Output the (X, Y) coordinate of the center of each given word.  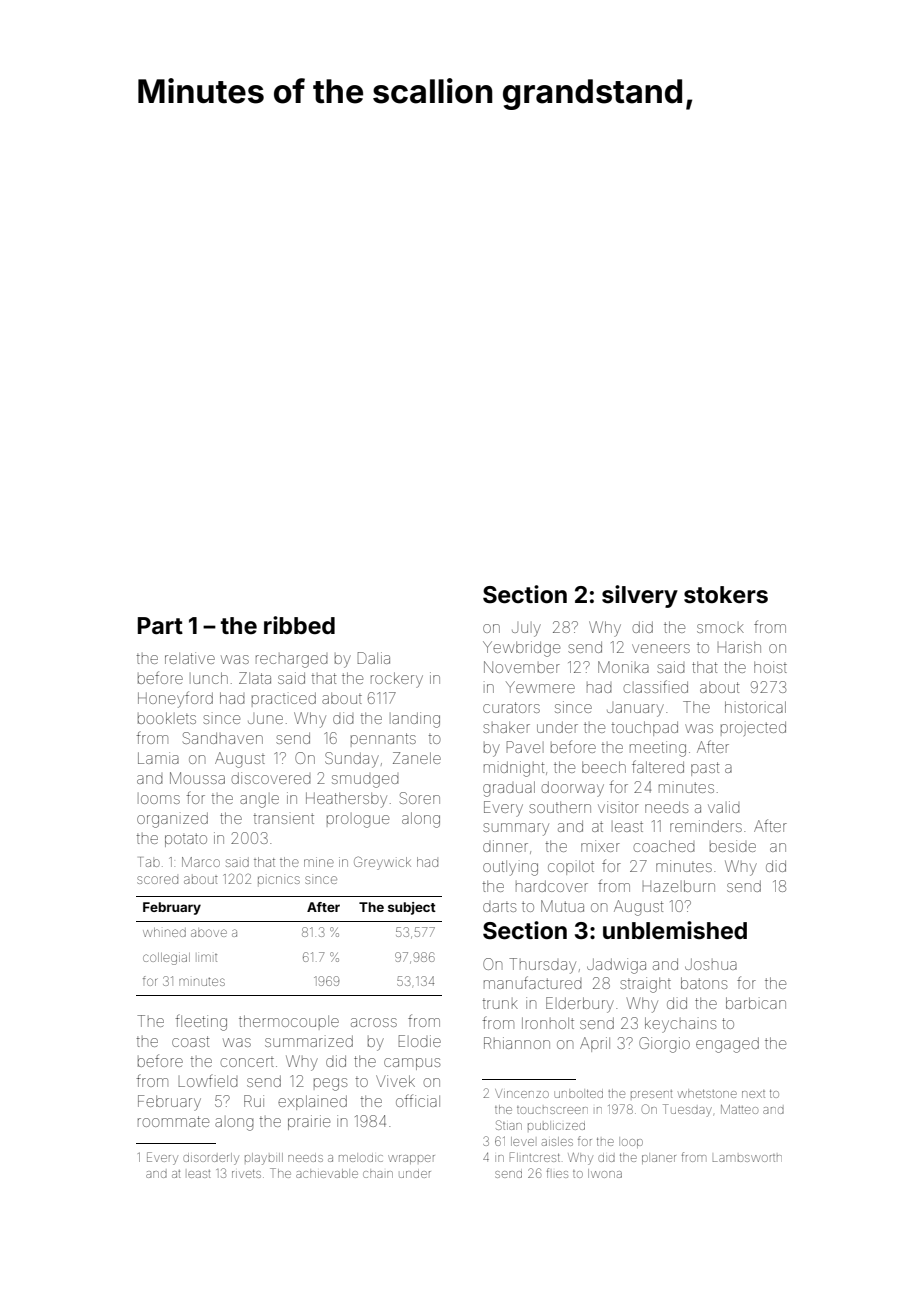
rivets (246, 1174)
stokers (726, 595)
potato (186, 840)
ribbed (299, 625)
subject (412, 908)
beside (733, 846)
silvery (640, 596)
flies (557, 1173)
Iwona (605, 1173)
